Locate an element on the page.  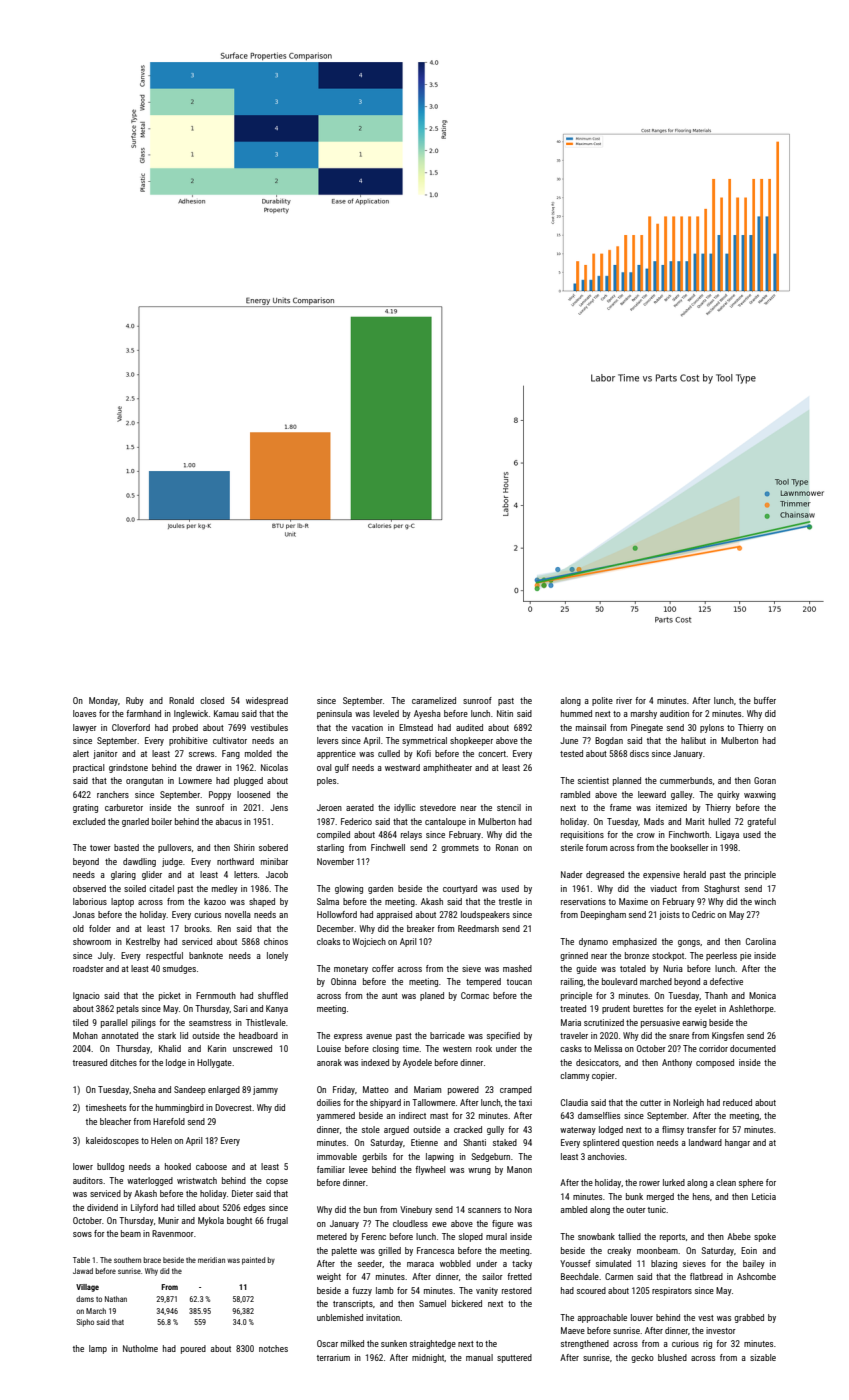
river is located at coordinates (624, 700).
